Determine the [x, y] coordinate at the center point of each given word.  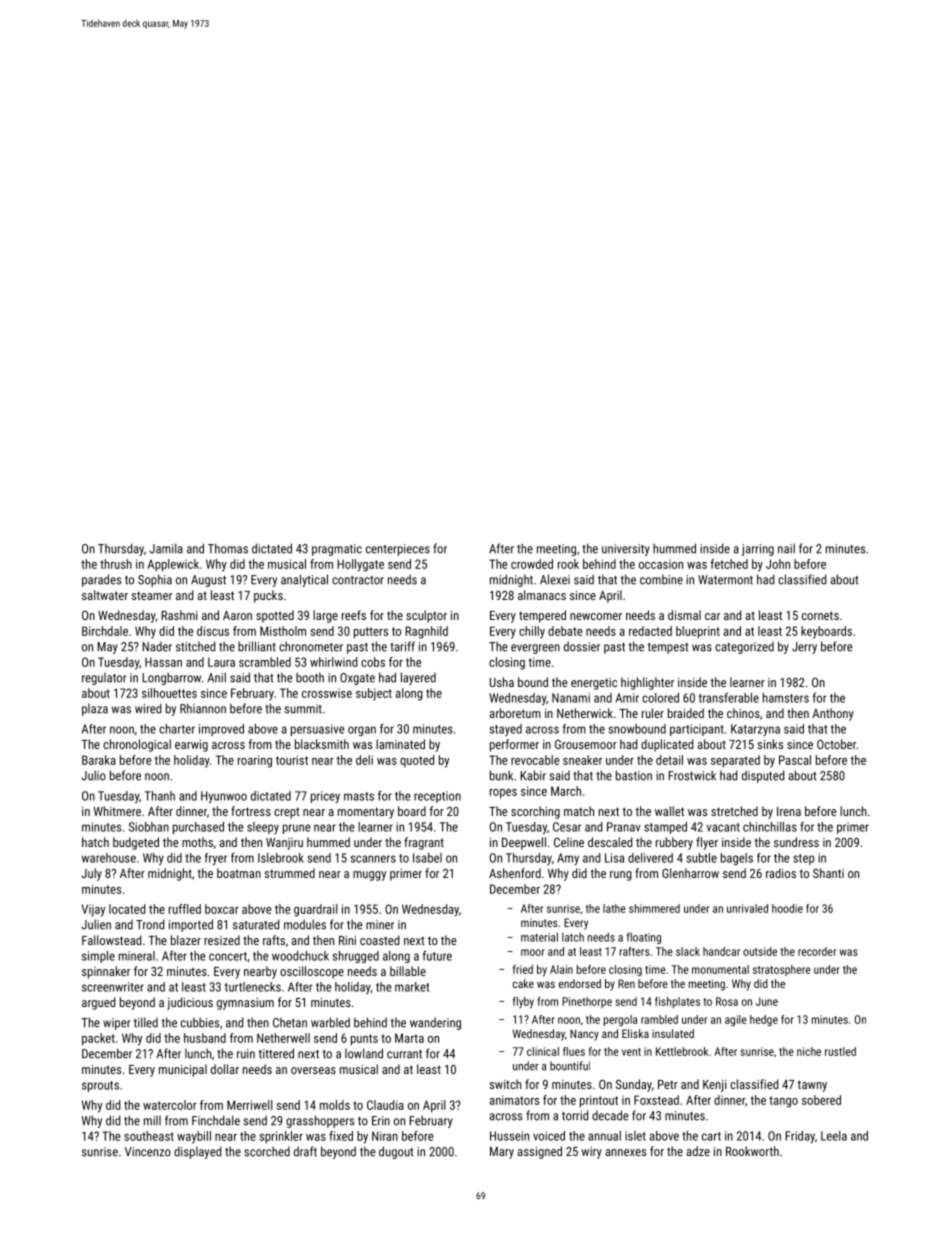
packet [98, 1039]
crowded [532, 564]
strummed [289, 873]
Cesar [567, 827]
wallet [669, 811]
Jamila [166, 548]
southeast [149, 1136]
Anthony [833, 714]
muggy [369, 876]
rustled [840, 1051]
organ [362, 731]
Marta [409, 1038]
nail [786, 548]
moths [197, 842]
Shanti [828, 873]
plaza [95, 710]
